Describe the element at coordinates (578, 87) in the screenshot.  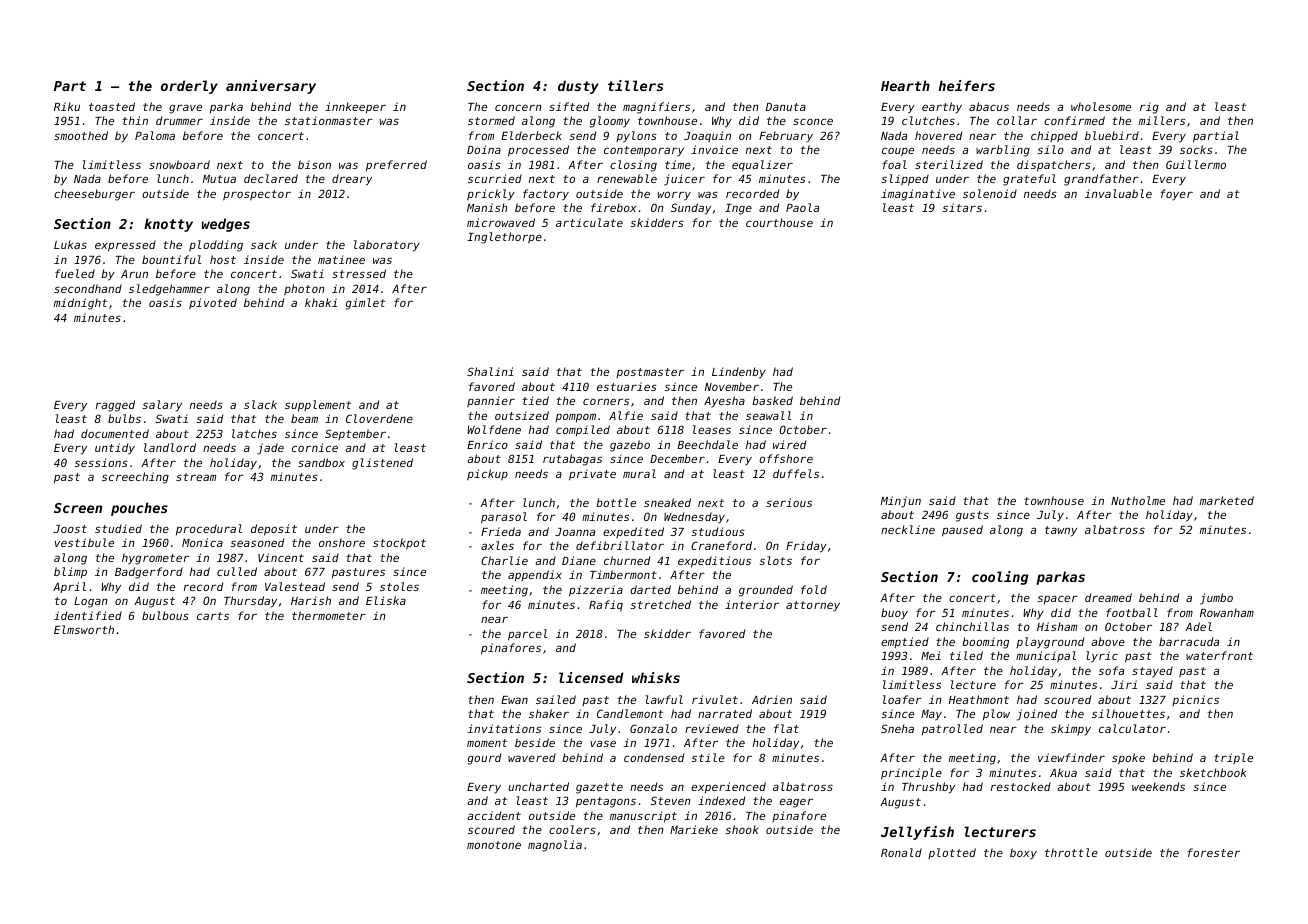
I see `dusty` at that location.
